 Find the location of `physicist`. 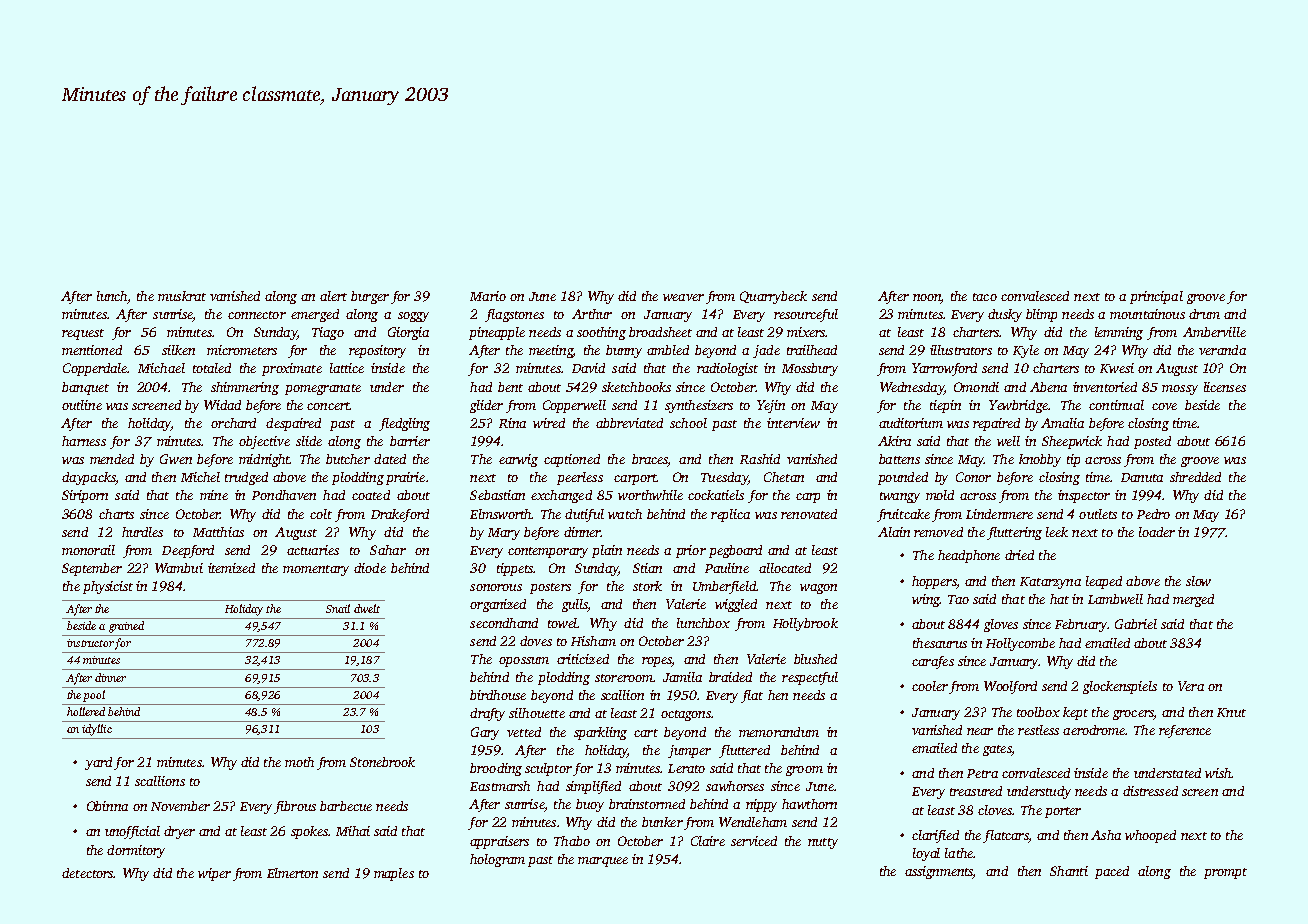

physicist is located at coordinates (108, 587).
